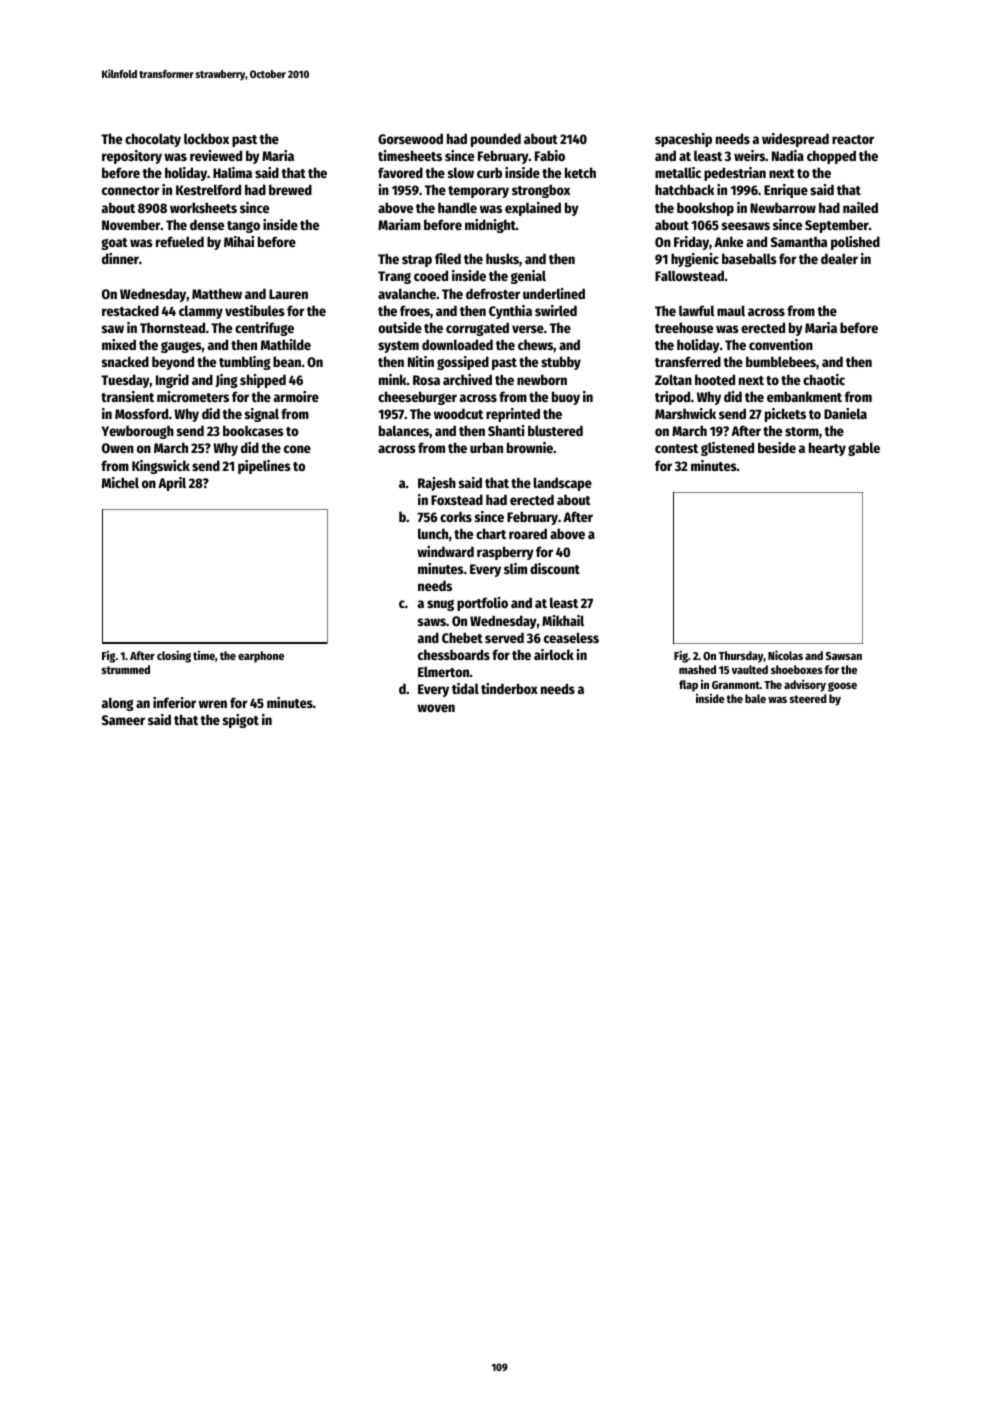 This screenshot has width=983, height=1424. What do you see at coordinates (127, 396) in the screenshot?
I see `transient` at bounding box center [127, 396].
